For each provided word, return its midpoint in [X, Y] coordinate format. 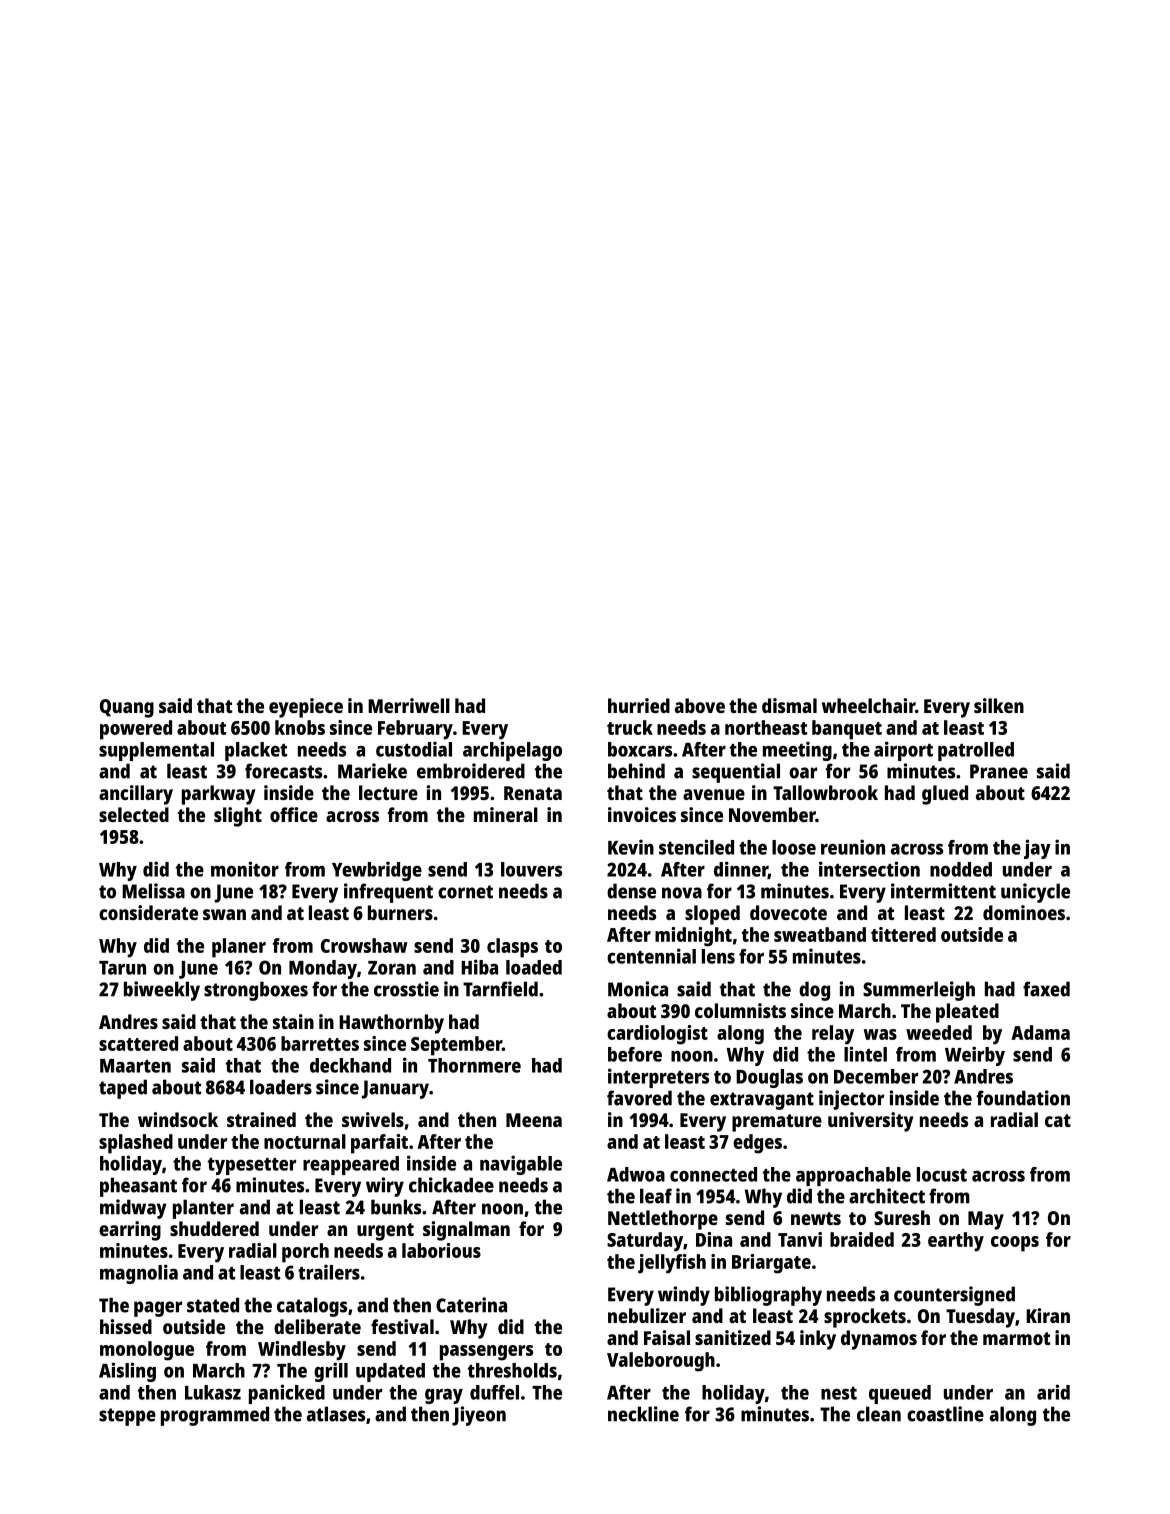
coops [1015, 1244]
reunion [853, 847]
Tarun [122, 968]
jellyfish [672, 1264]
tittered [903, 934]
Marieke [372, 771]
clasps [512, 948]
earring [130, 1231]
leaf [656, 1196]
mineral [506, 814]
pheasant [138, 1187]
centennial [651, 956]
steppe [127, 1417]
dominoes [1024, 912]
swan [224, 914]
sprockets [865, 1318]
